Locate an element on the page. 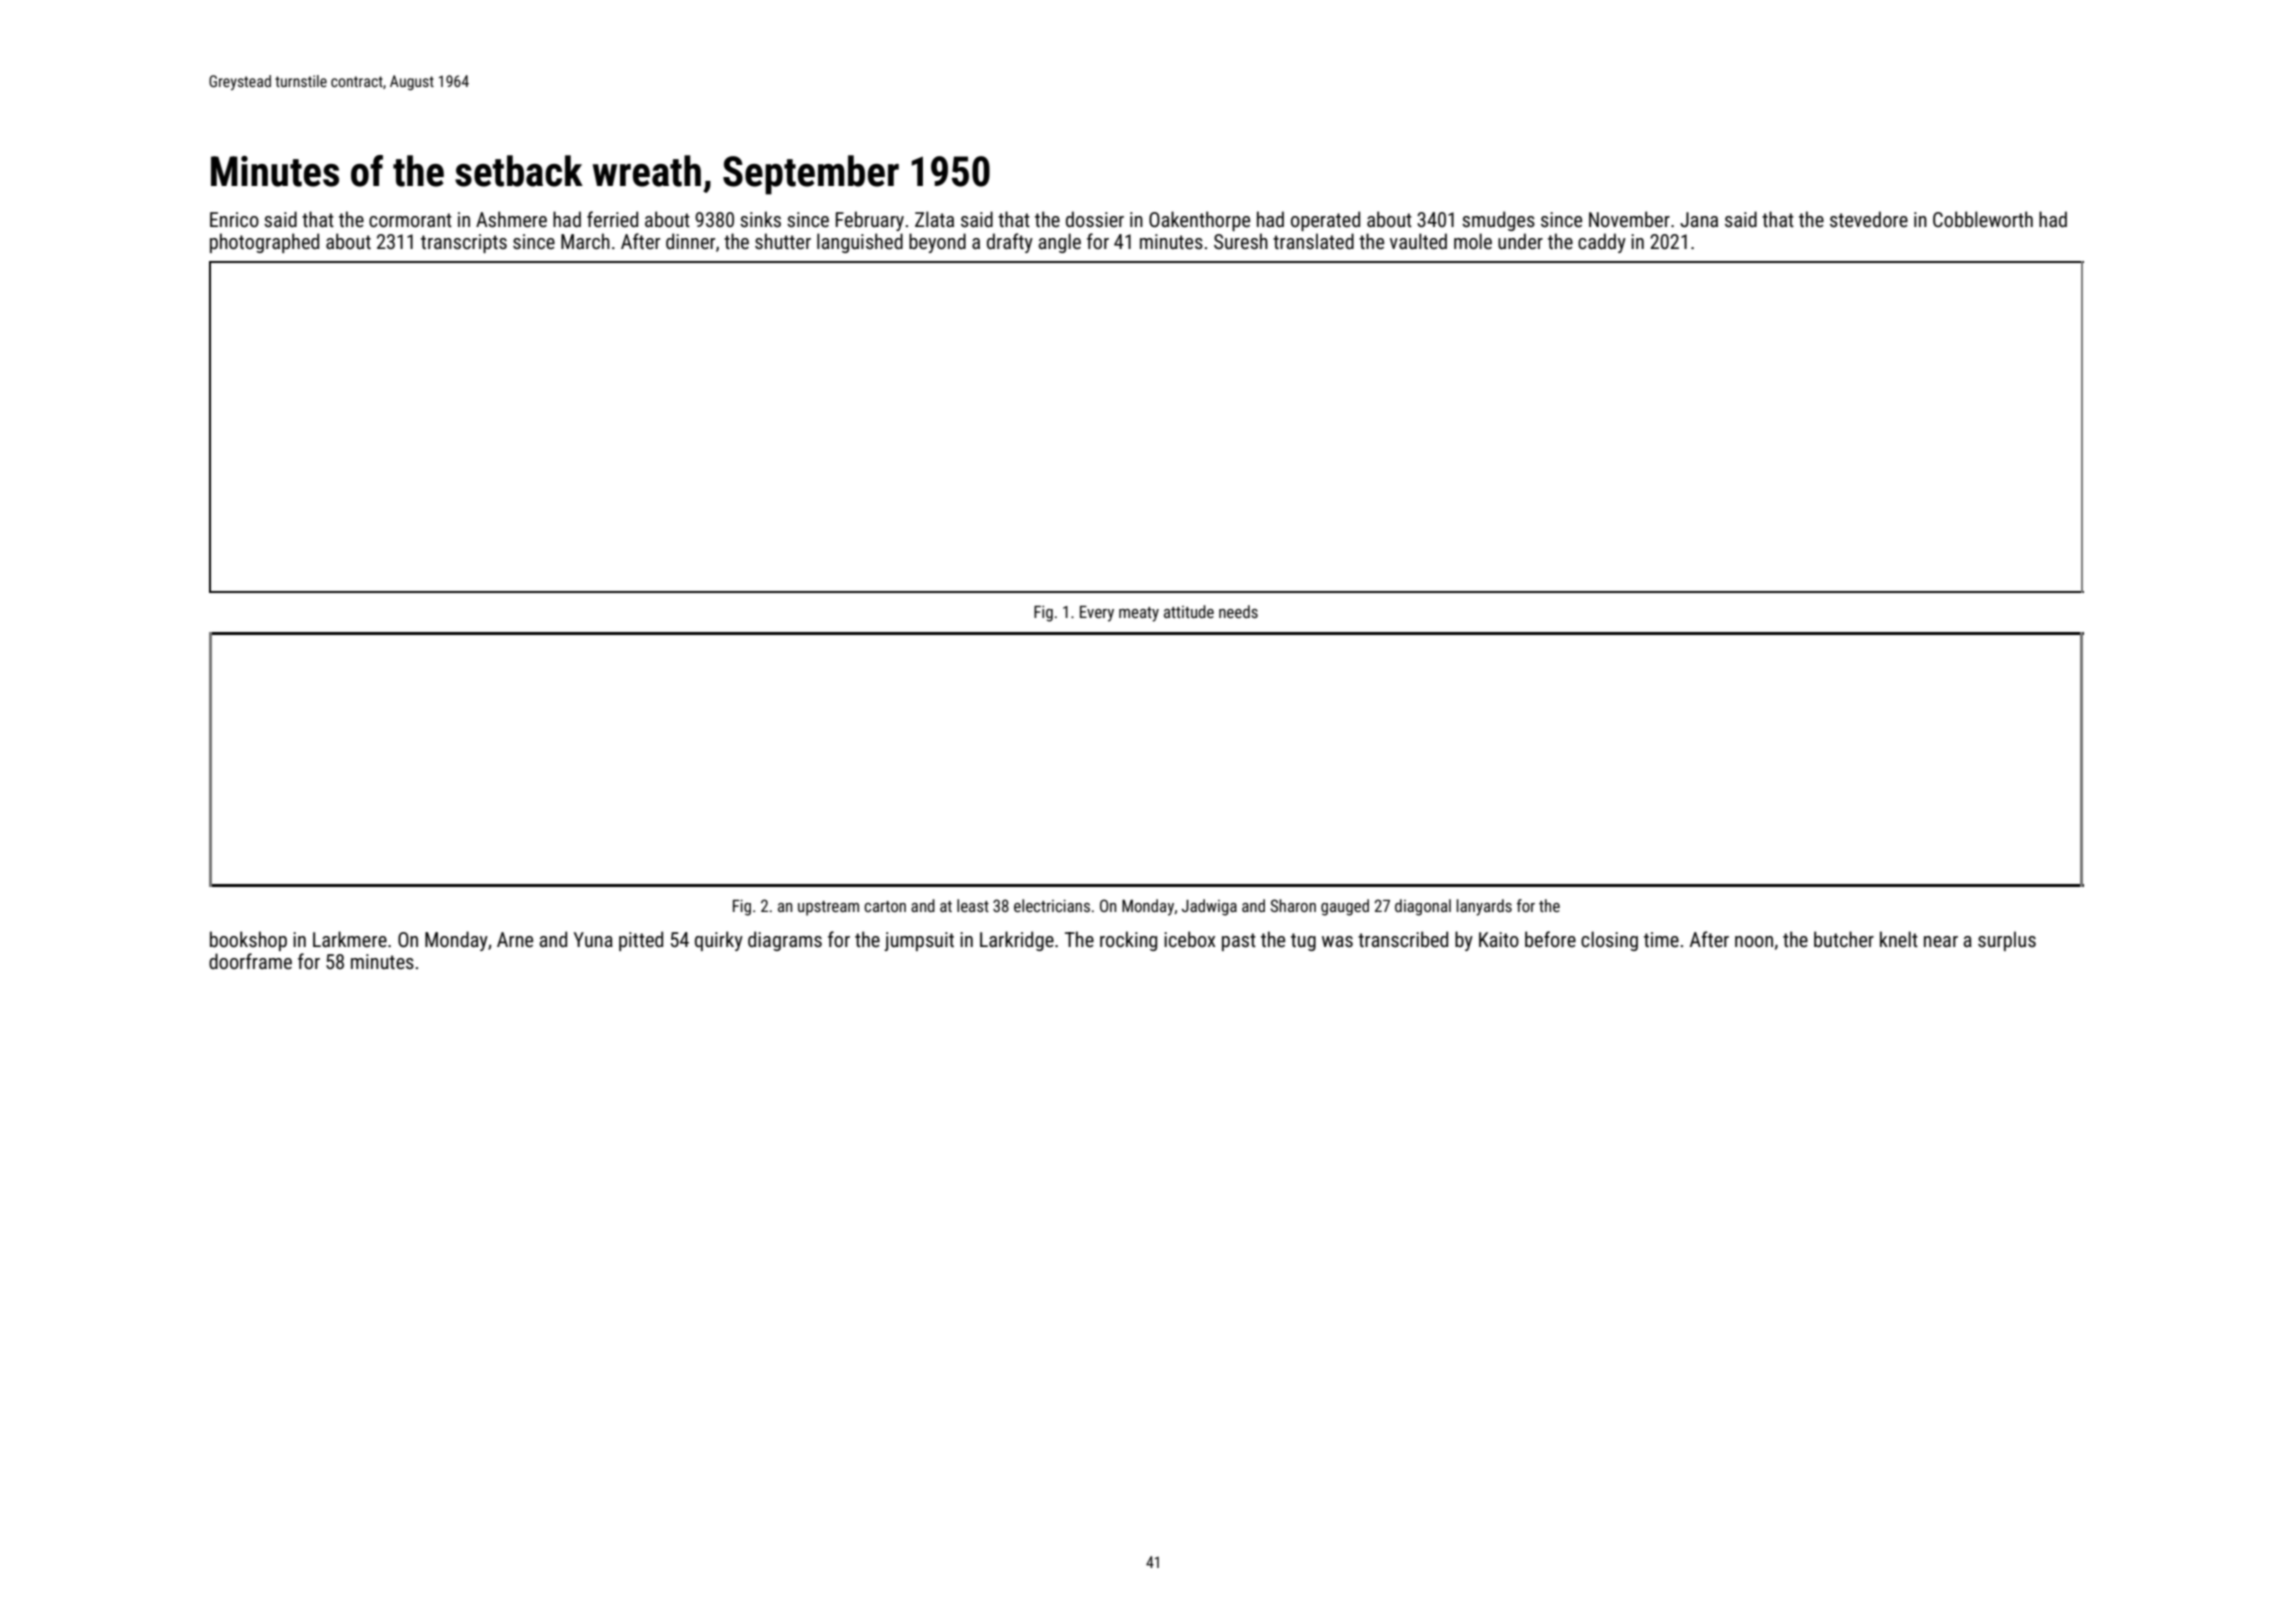 The height and width of the page is (1620, 2292). butcher is located at coordinates (1844, 939).
